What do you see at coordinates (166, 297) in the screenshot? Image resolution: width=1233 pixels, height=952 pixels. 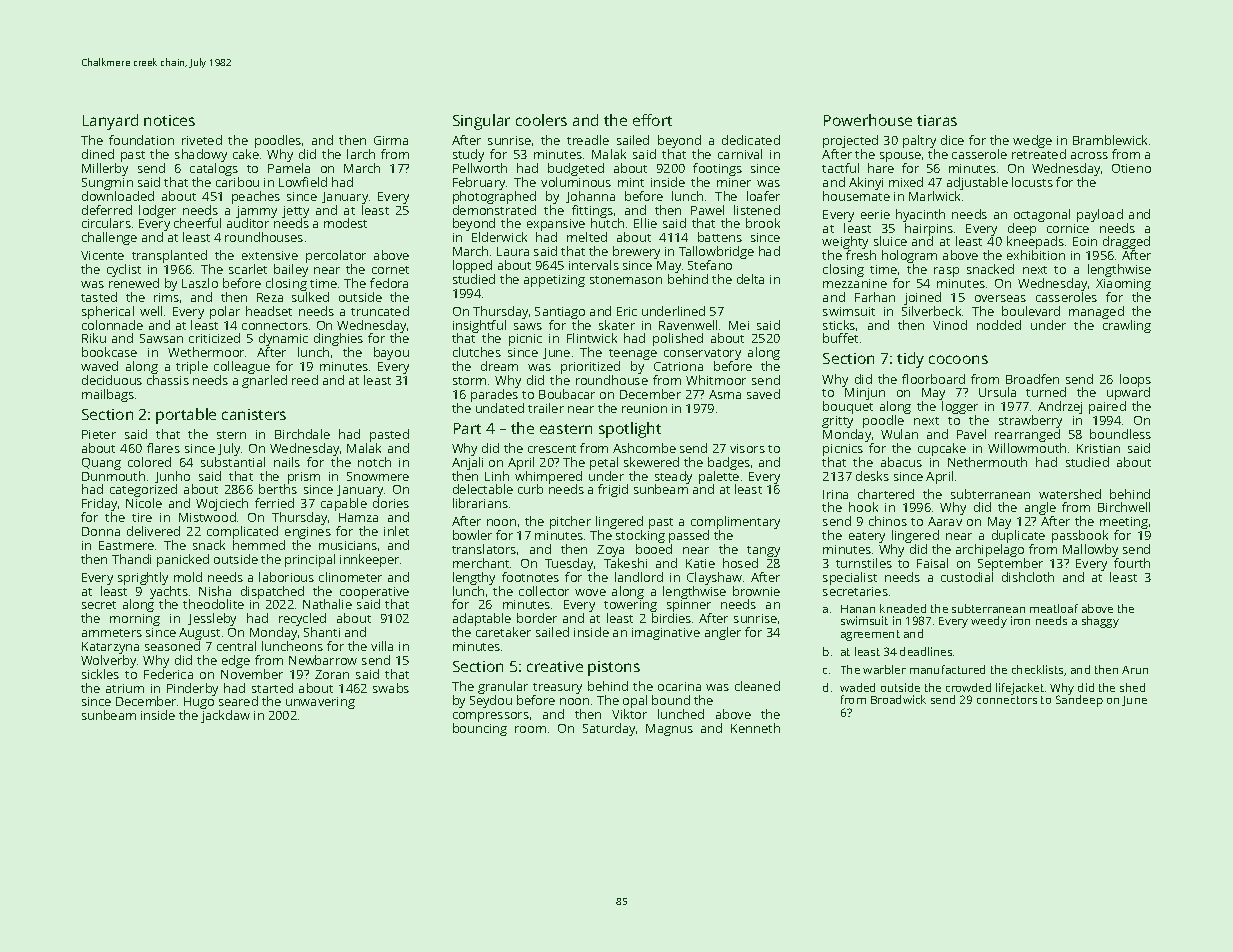 I see `rims` at bounding box center [166, 297].
